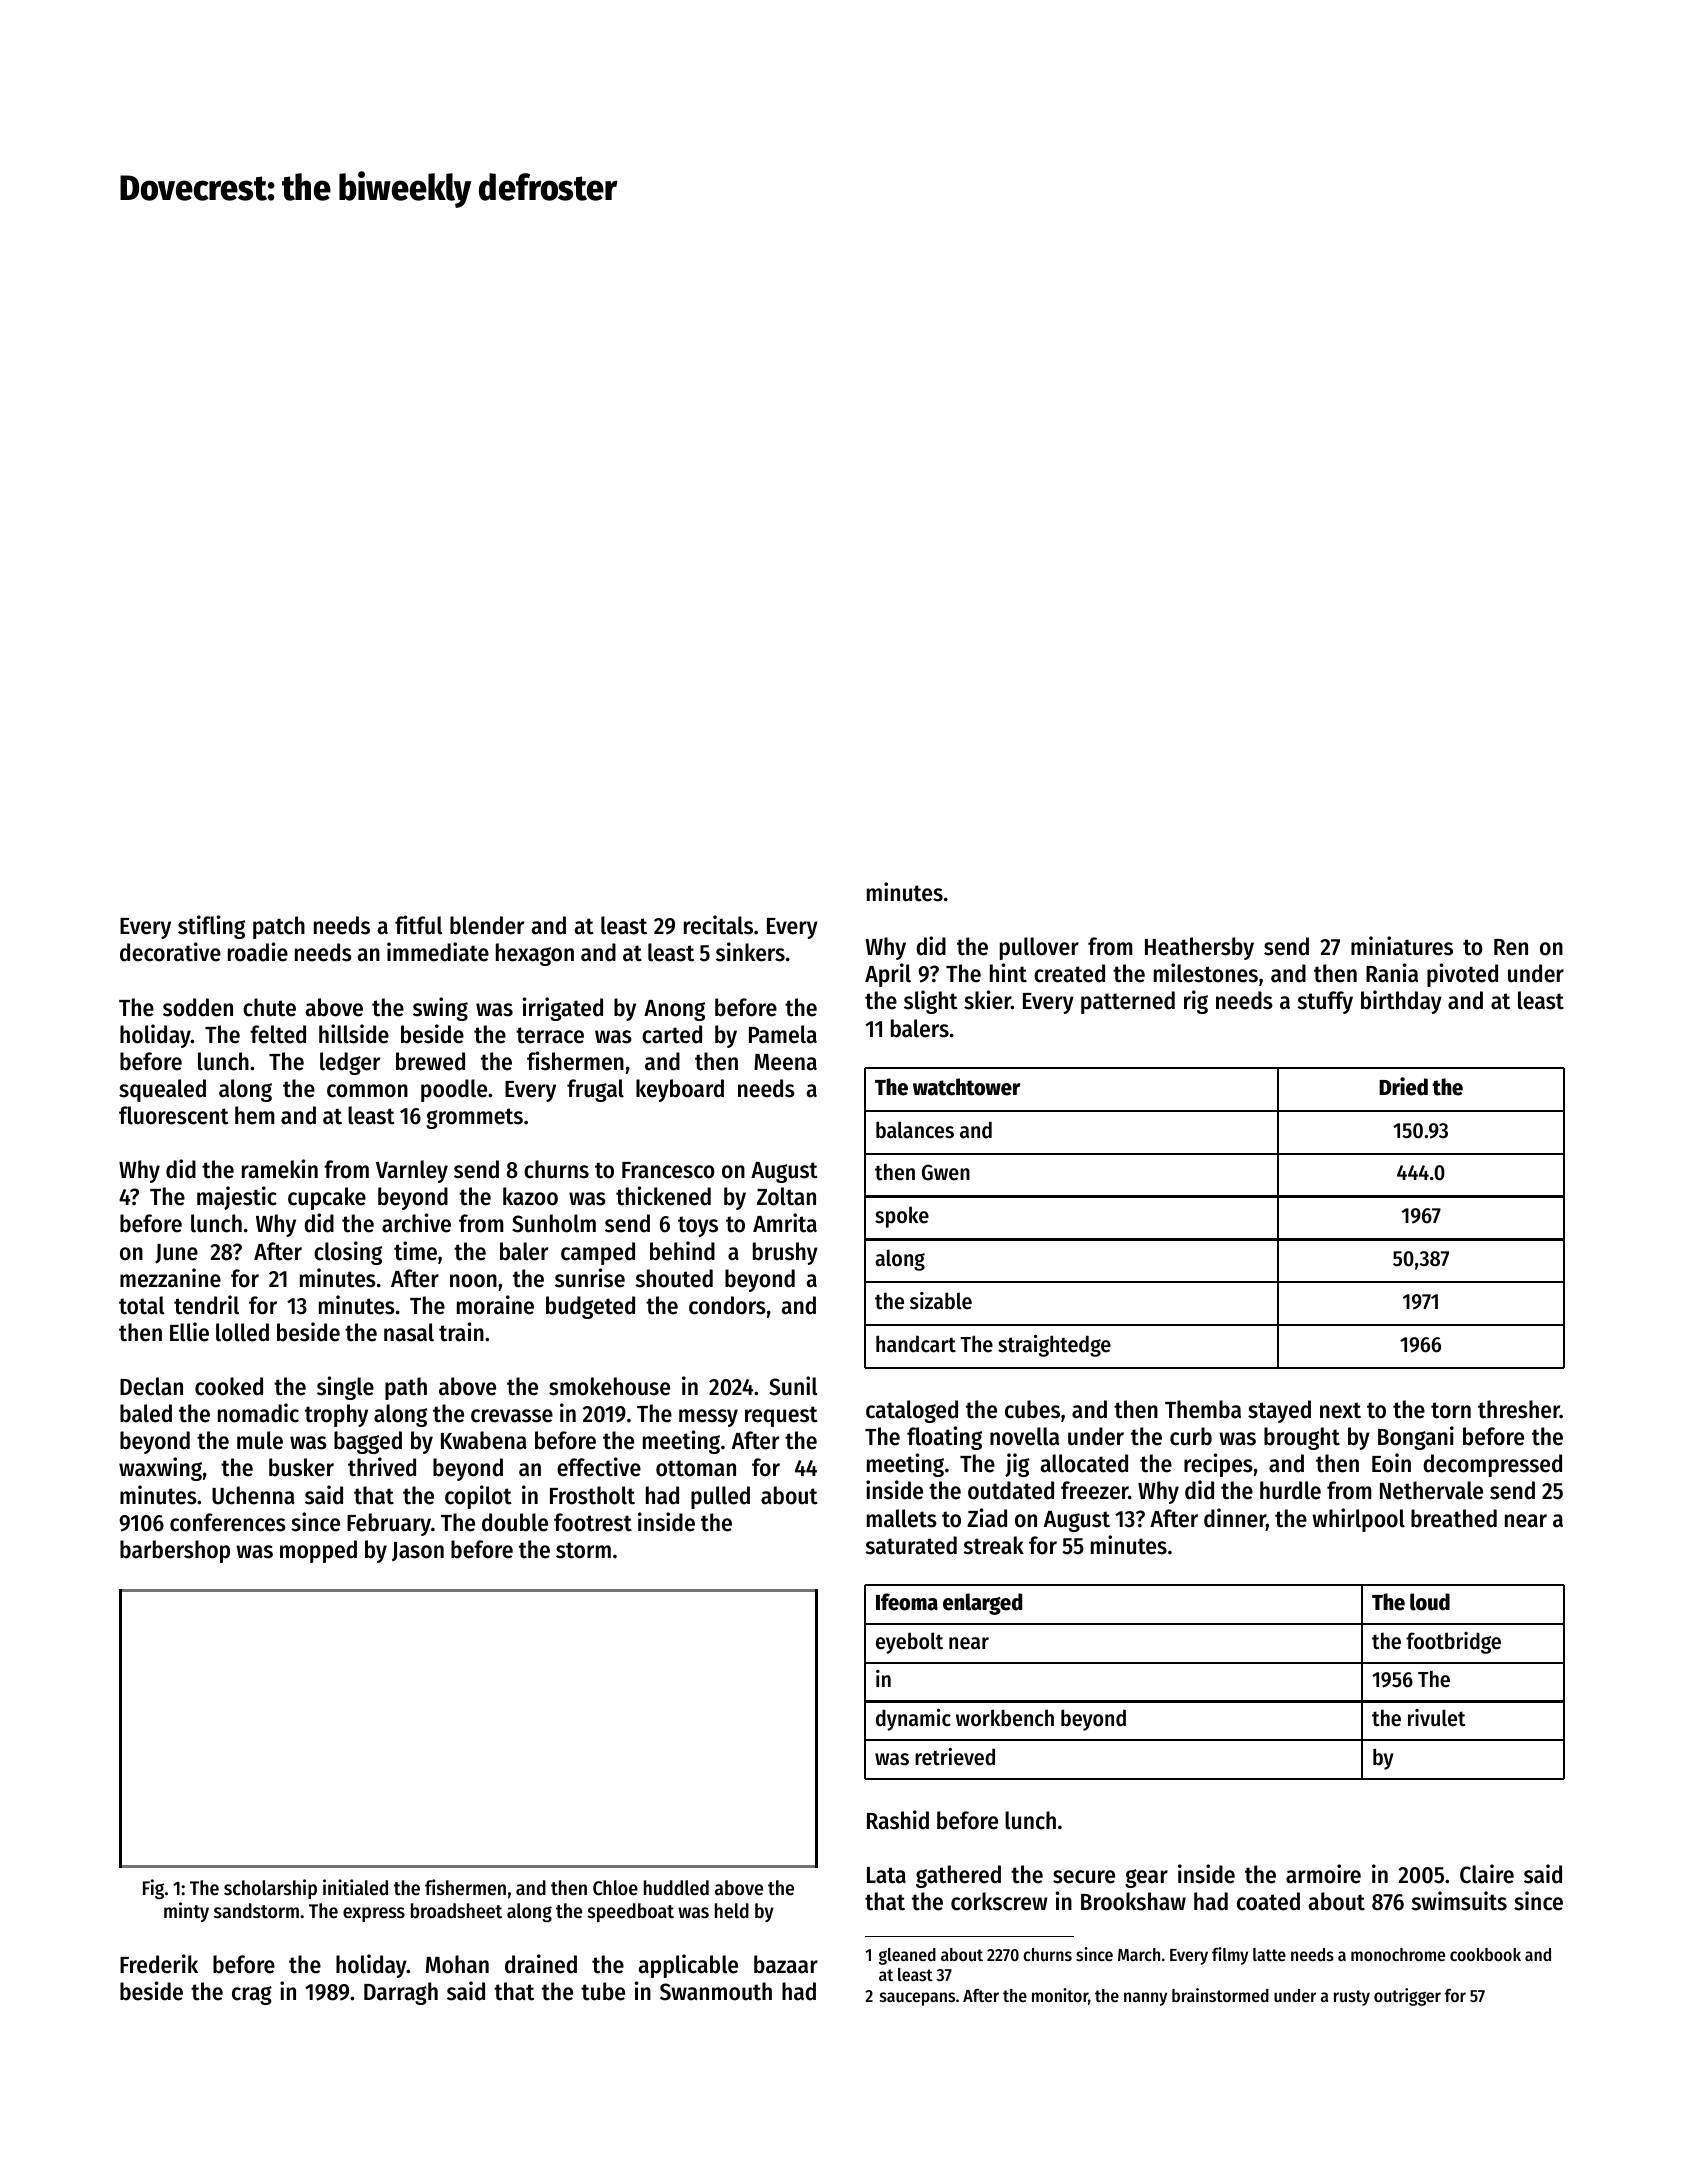 Image resolution: width=1683 pixels, height=2178 pixels. Describe the element at coordinates (146, 1413) in the screenshot. I see `baled` at that location.
